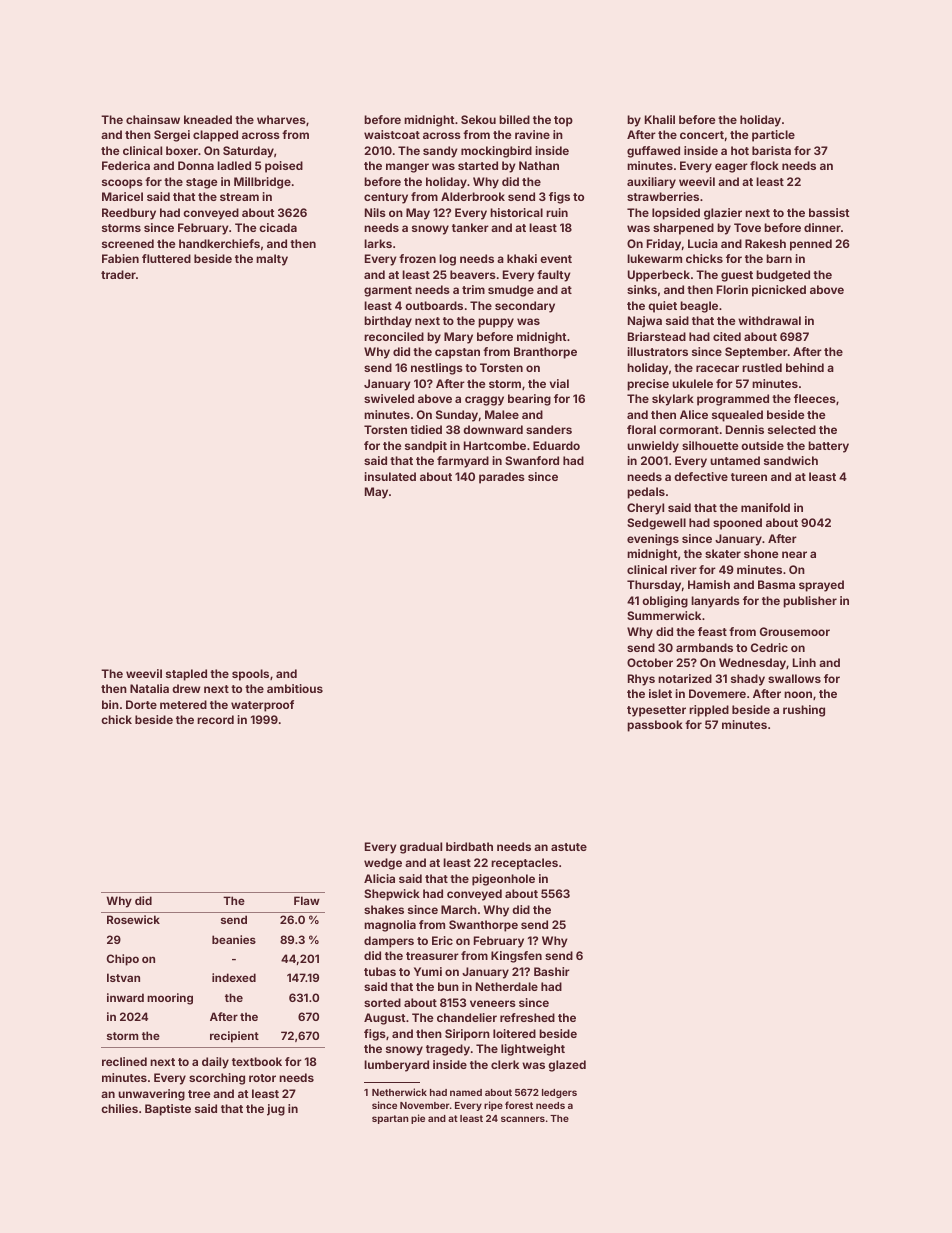 This image has width=952, height=1233. I want to click on waistcoat, so click(392, 134).
